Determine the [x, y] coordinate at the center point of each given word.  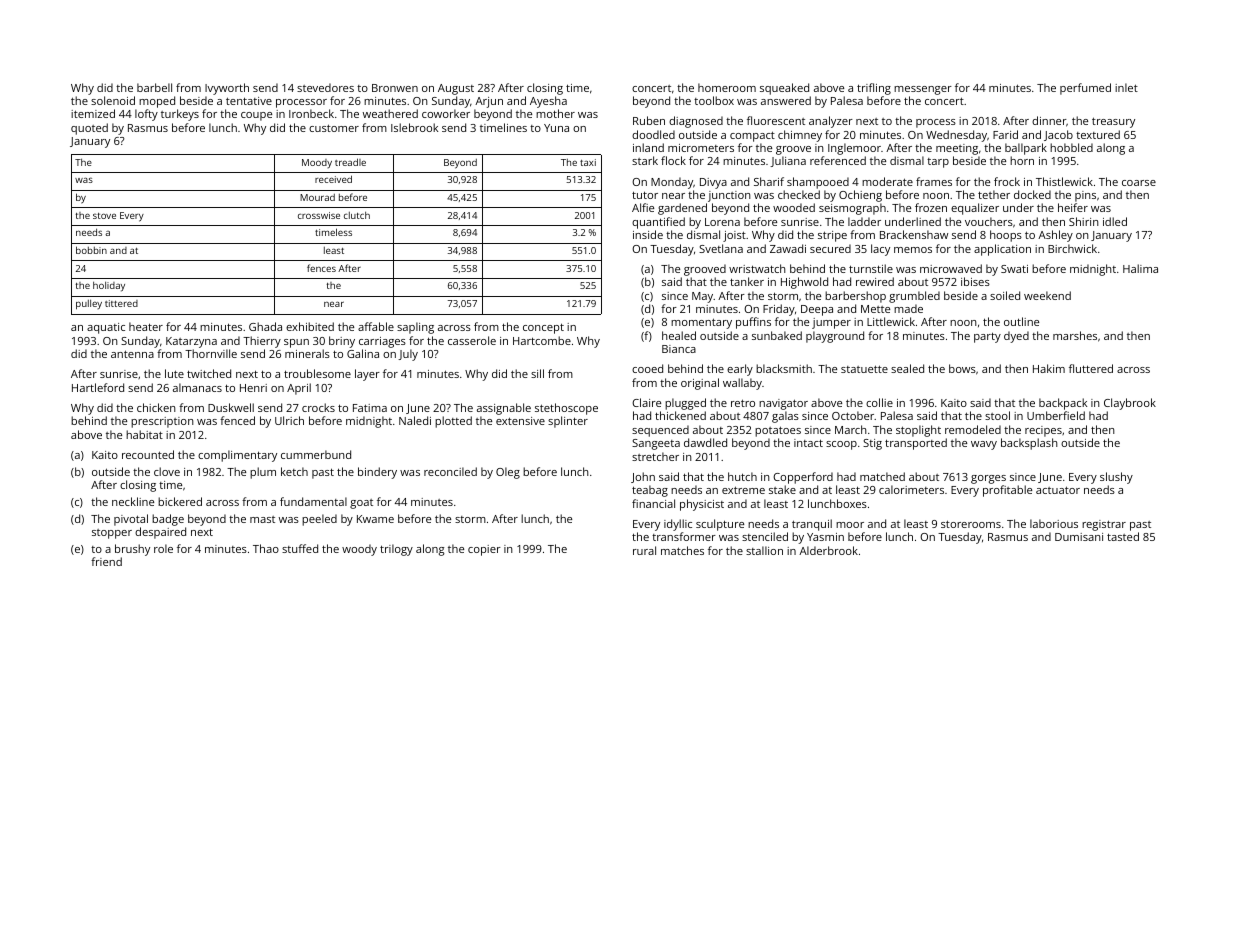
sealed [907, 368]
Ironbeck [311, 113]
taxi [588, 162]
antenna [132, 354]
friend [106, 561]
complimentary [237, 456]
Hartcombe [542, 340]
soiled [1005, 295]
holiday [109, 286]
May [703, 297]
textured [1098, 134]
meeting [957, 149]
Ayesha [548, 102]
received [333, 179]
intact [808, 443]
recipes [1043, 431]
